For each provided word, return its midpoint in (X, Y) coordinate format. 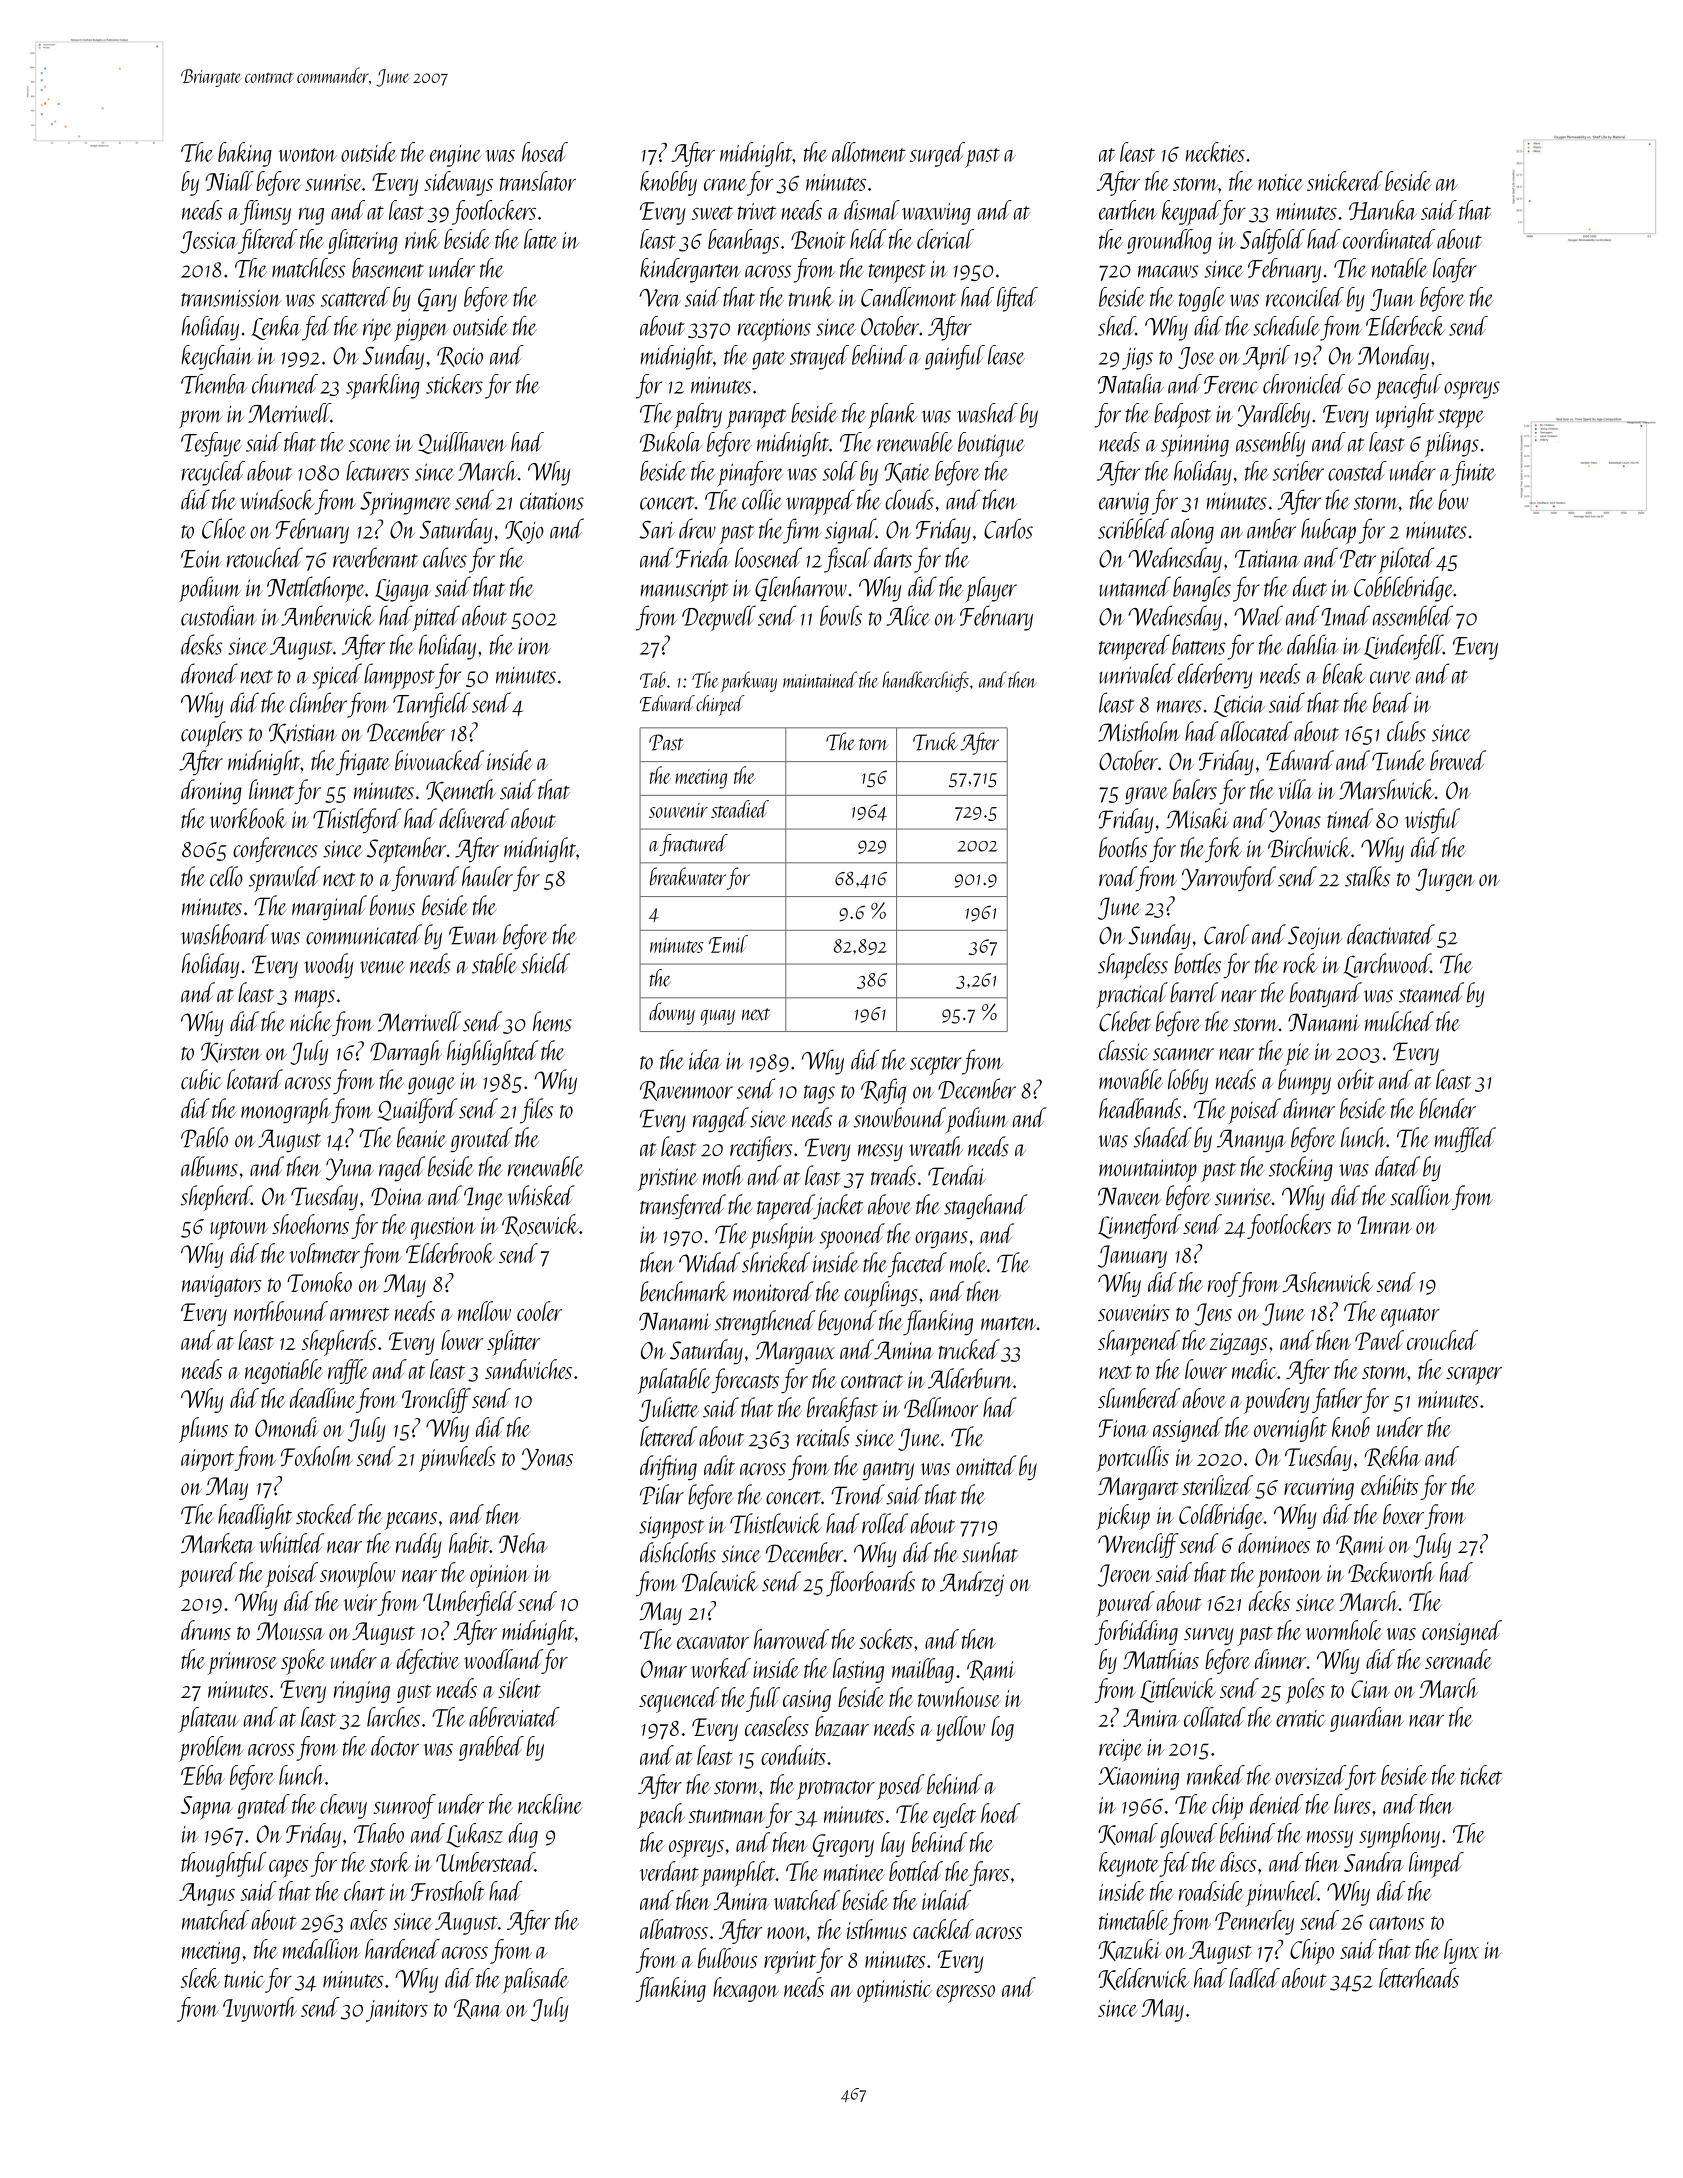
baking (245, 154)
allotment (869, 152)
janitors (397, 2011)
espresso (965, 1994)
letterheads (1419, 1978)
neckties (1215, 152)
